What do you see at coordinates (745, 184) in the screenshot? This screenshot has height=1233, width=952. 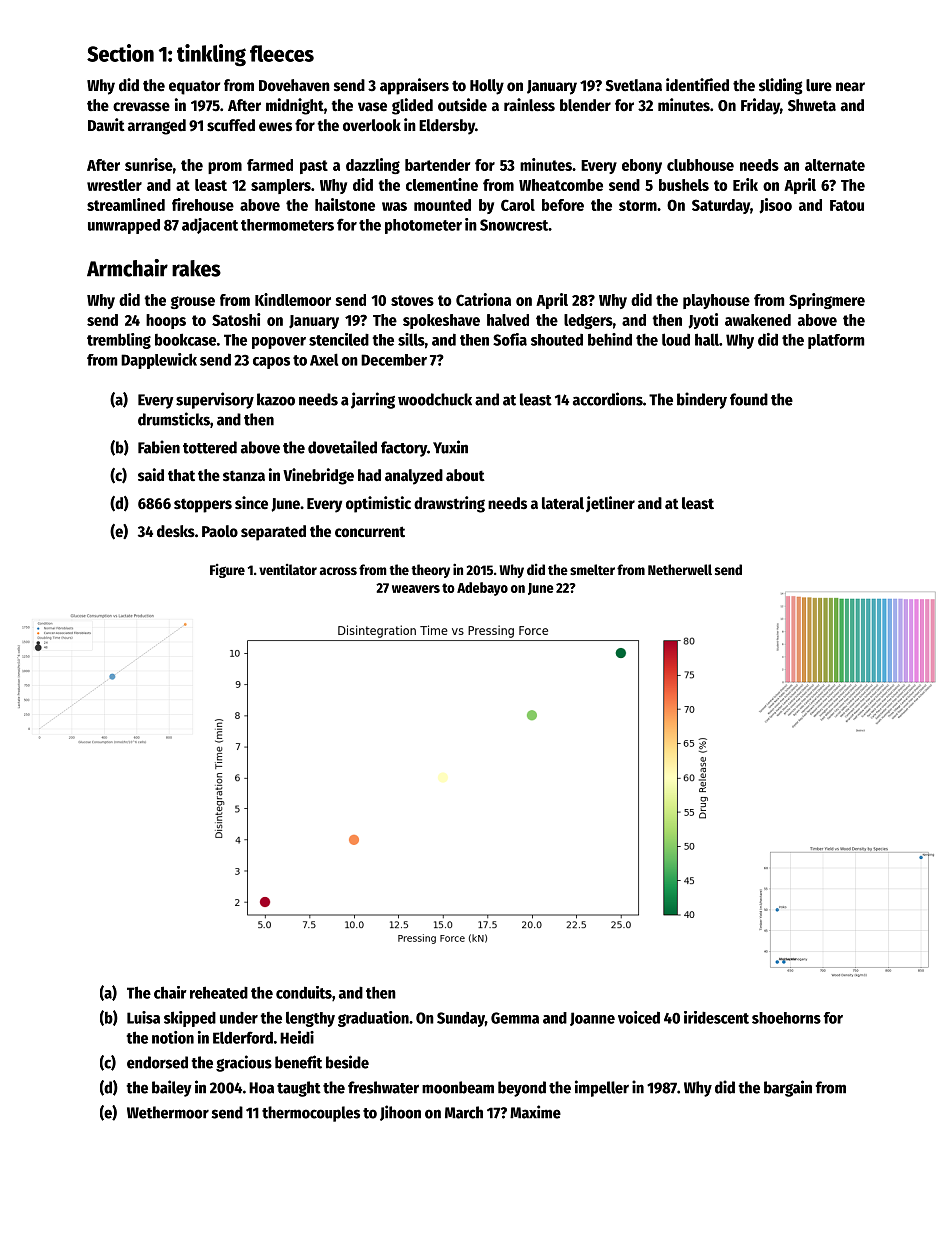 I see `Erik` at bounding box center [745, 184].
